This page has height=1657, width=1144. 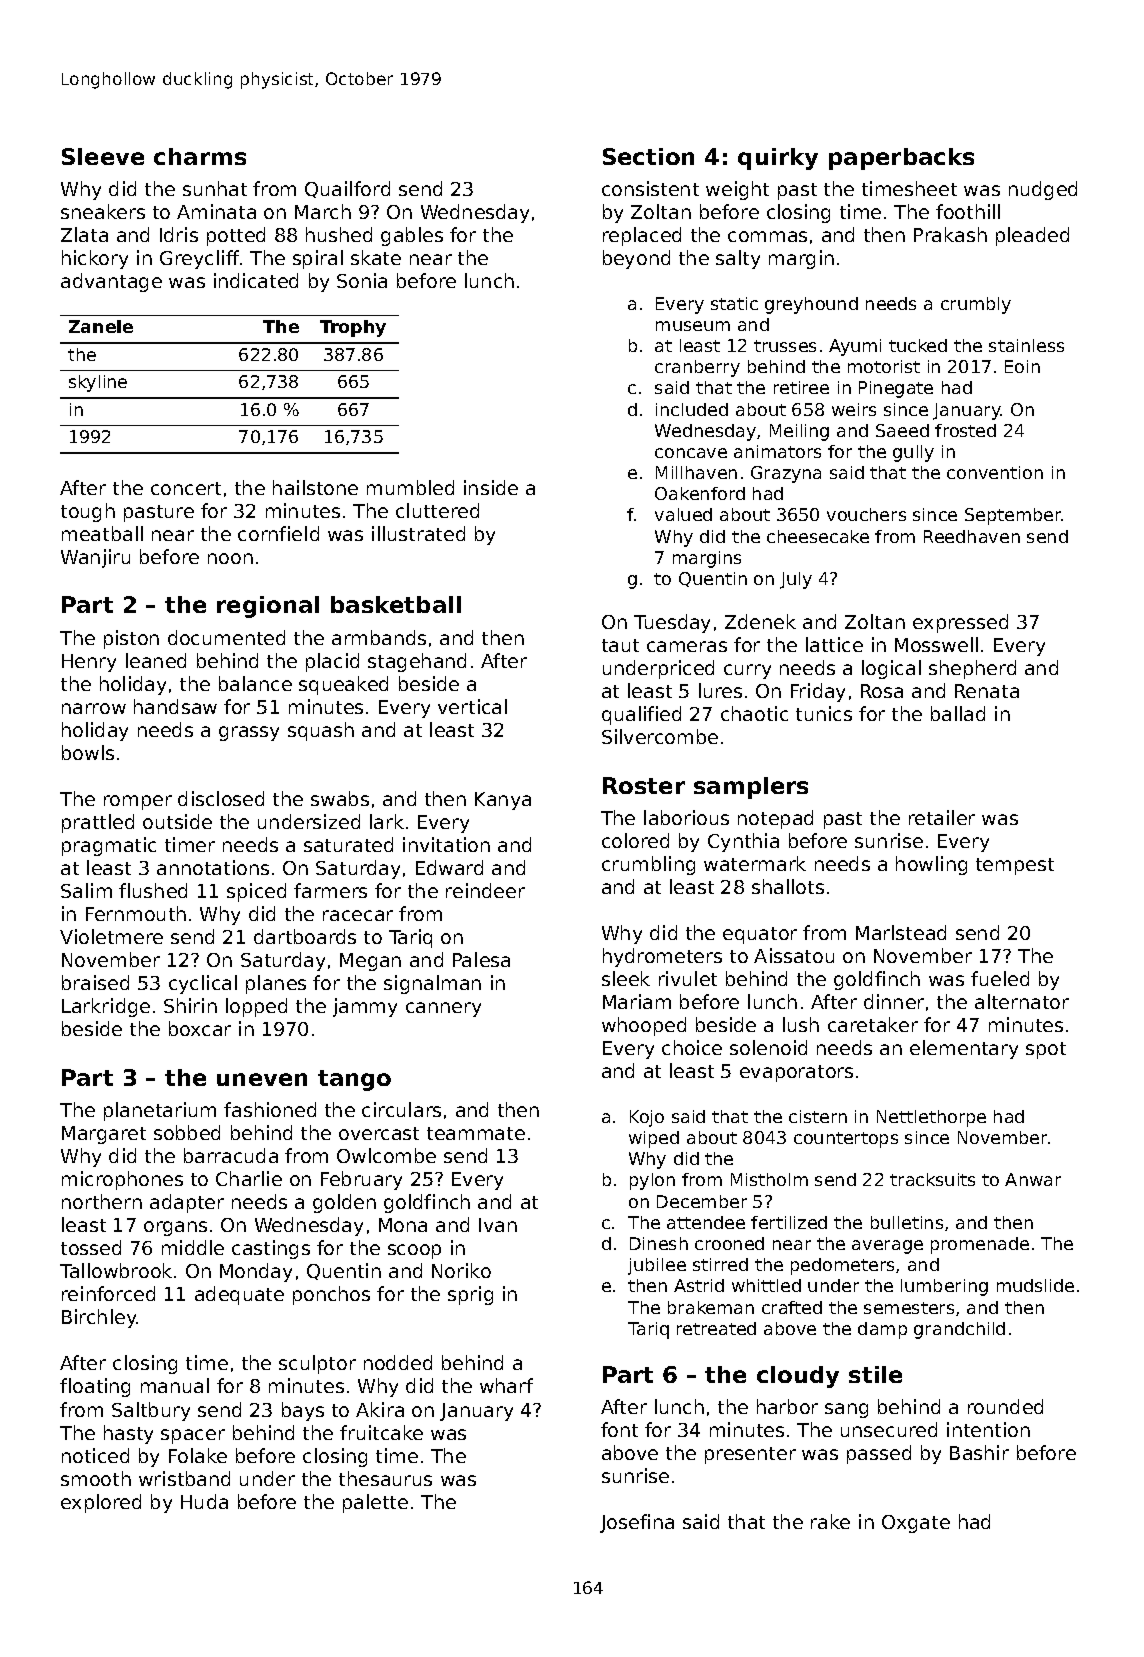 What do you see at coordinates (101, 326) in the page?
I see `Zanele` at bounding box center [101, 326].
